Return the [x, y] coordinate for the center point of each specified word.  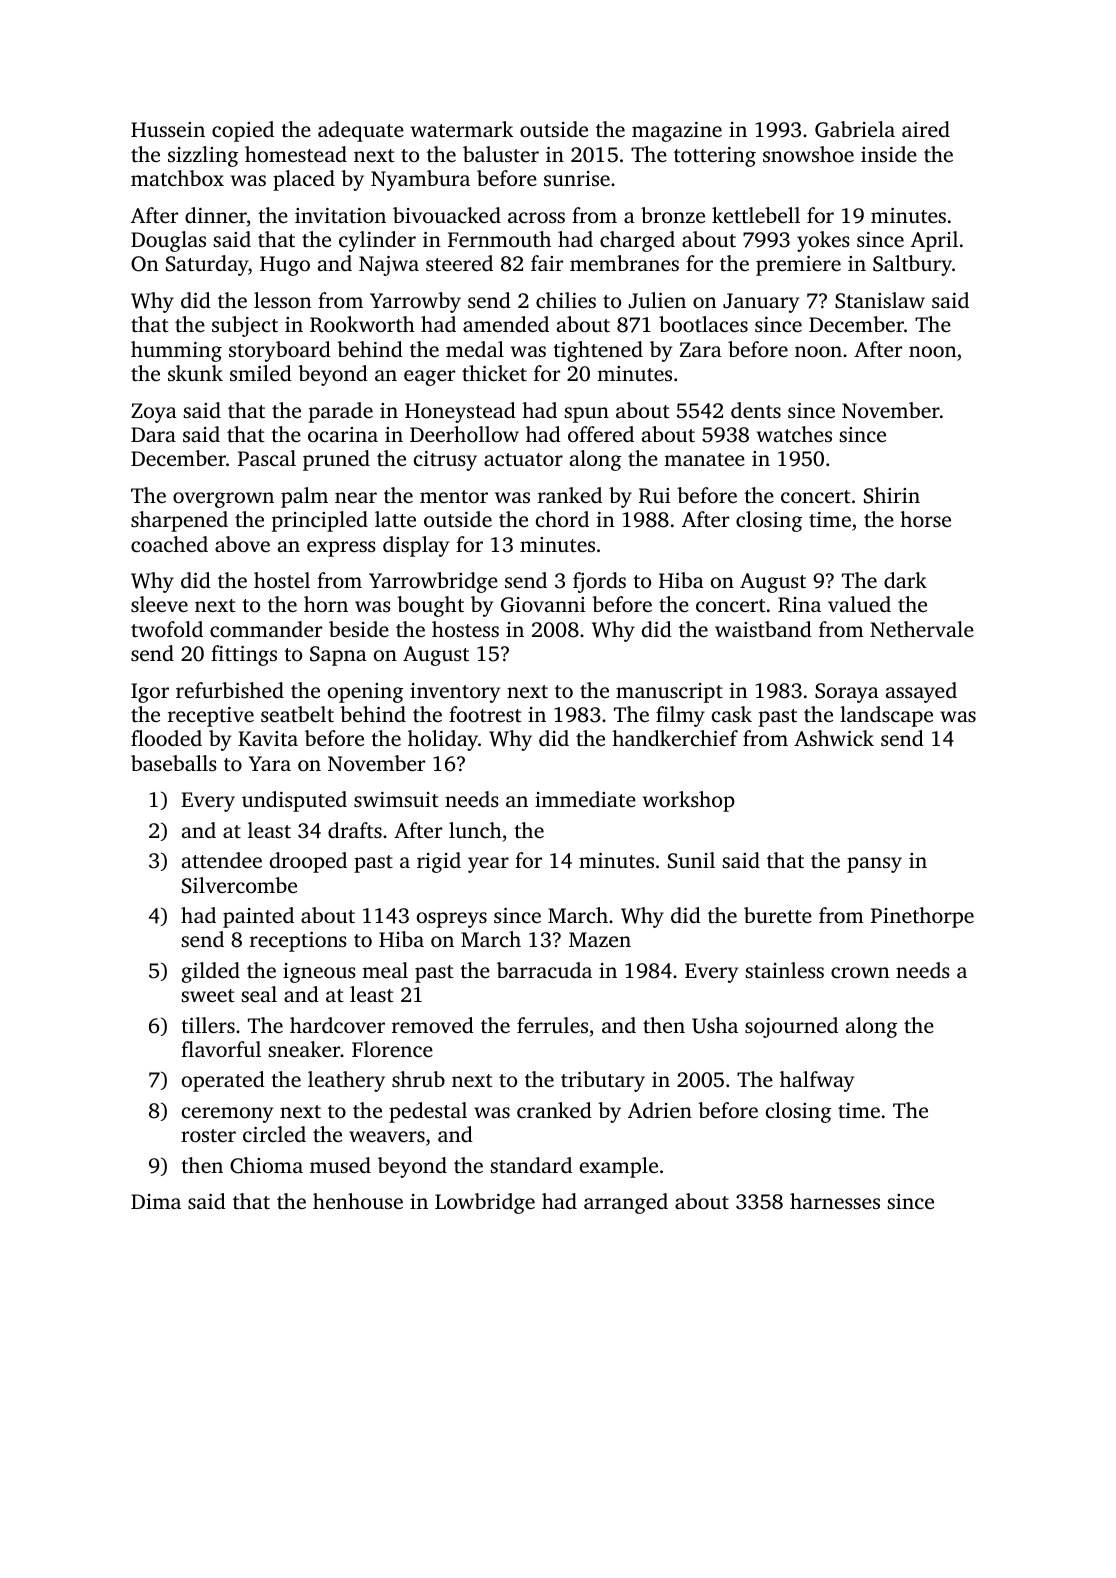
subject [245, 326]
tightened [598, 351]
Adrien [660, 1110]
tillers [208, 1025]
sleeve [159, 604]
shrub [418, 1079]
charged [637, 241]
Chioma [266, 1165]
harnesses [835, 1201]
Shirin [892, 495]
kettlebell [756, 215]
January [761, 303]
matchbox [177, 178]
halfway [817, 1081]
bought [430, 606]
